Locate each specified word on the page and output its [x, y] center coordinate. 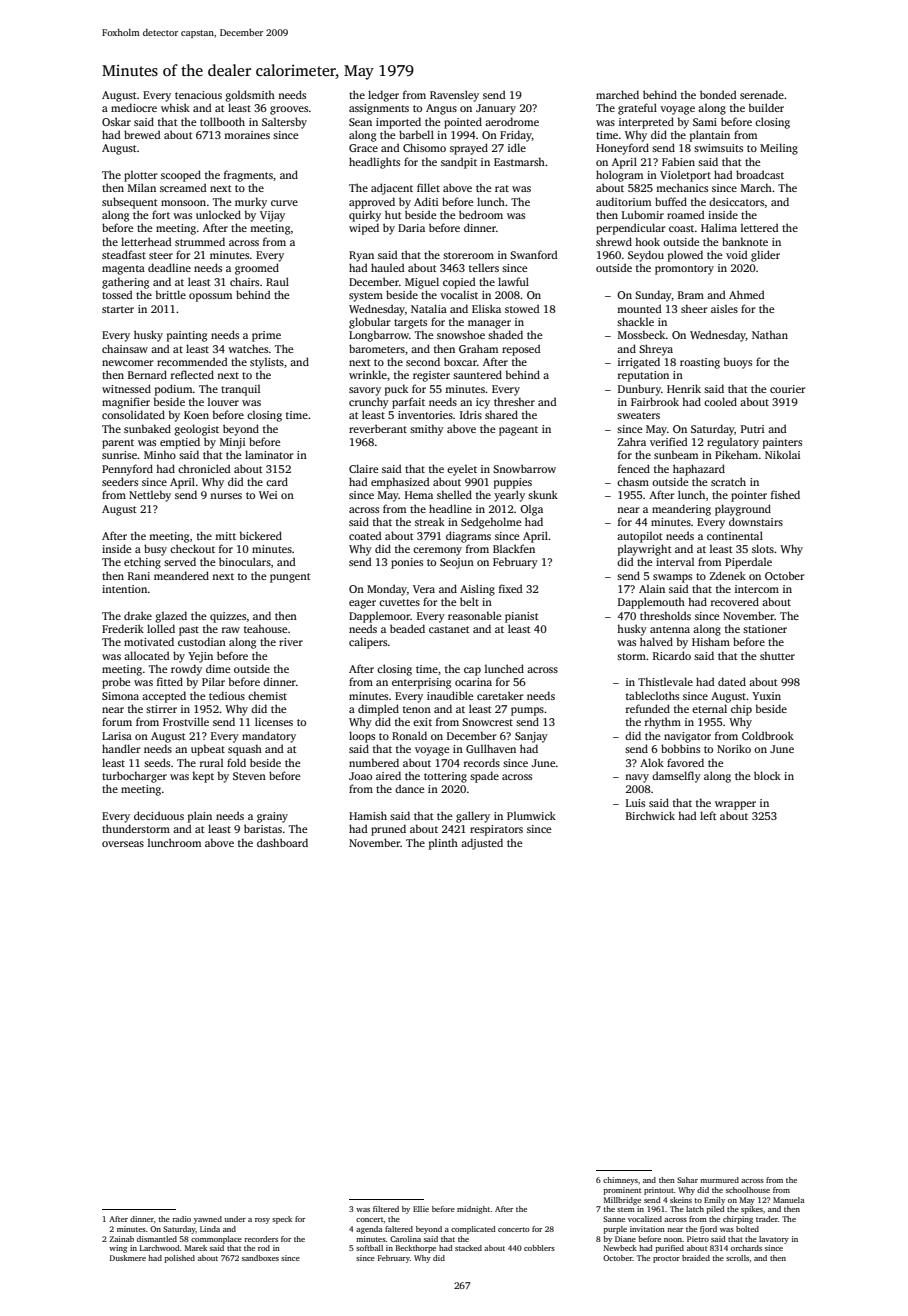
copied [459, 283]
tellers [484, 267]
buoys [738, 363]
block [767, 775]
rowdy [186, 670]
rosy [262, 1221]
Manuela [788, 1200]
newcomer [128, 363]
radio [181, 1219]
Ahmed [747, 294]
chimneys [620, 1181]
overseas [123, 844]
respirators [496, 830]
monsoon [183, 203]
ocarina [473, 682]
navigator [687, 737]
